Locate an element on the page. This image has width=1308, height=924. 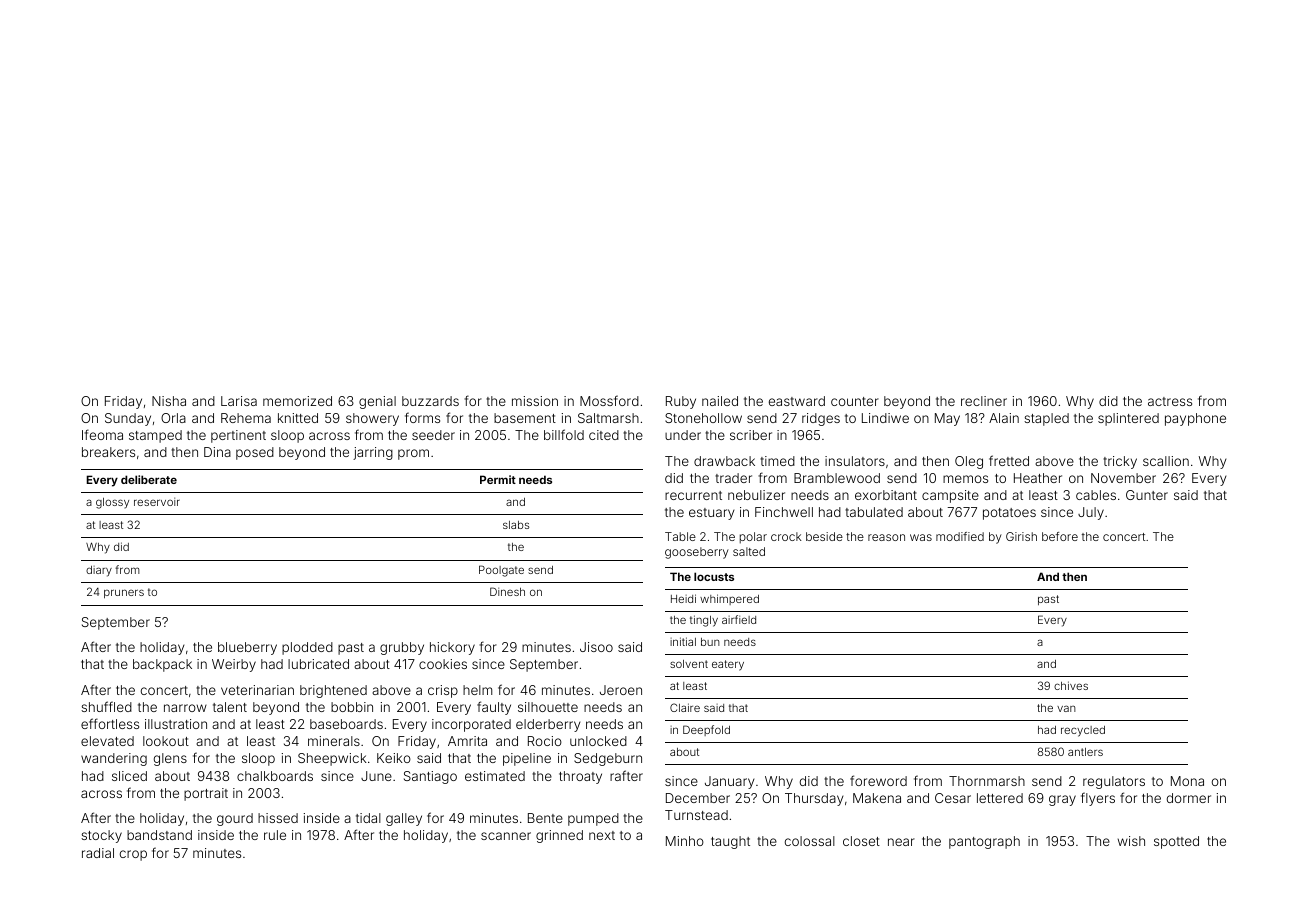
recurrent is located at coordinates (693, 495).
